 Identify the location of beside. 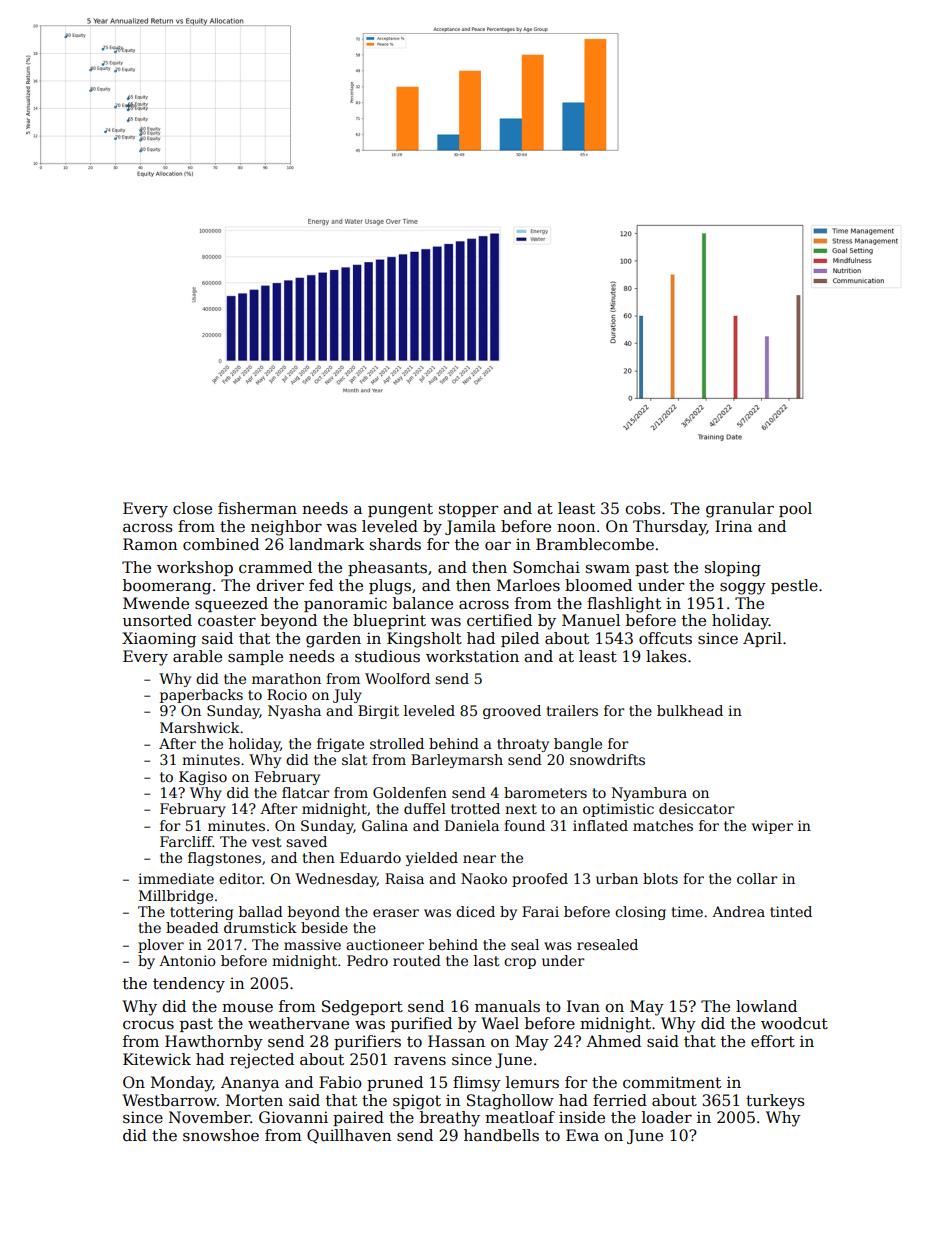
(324, 927).
